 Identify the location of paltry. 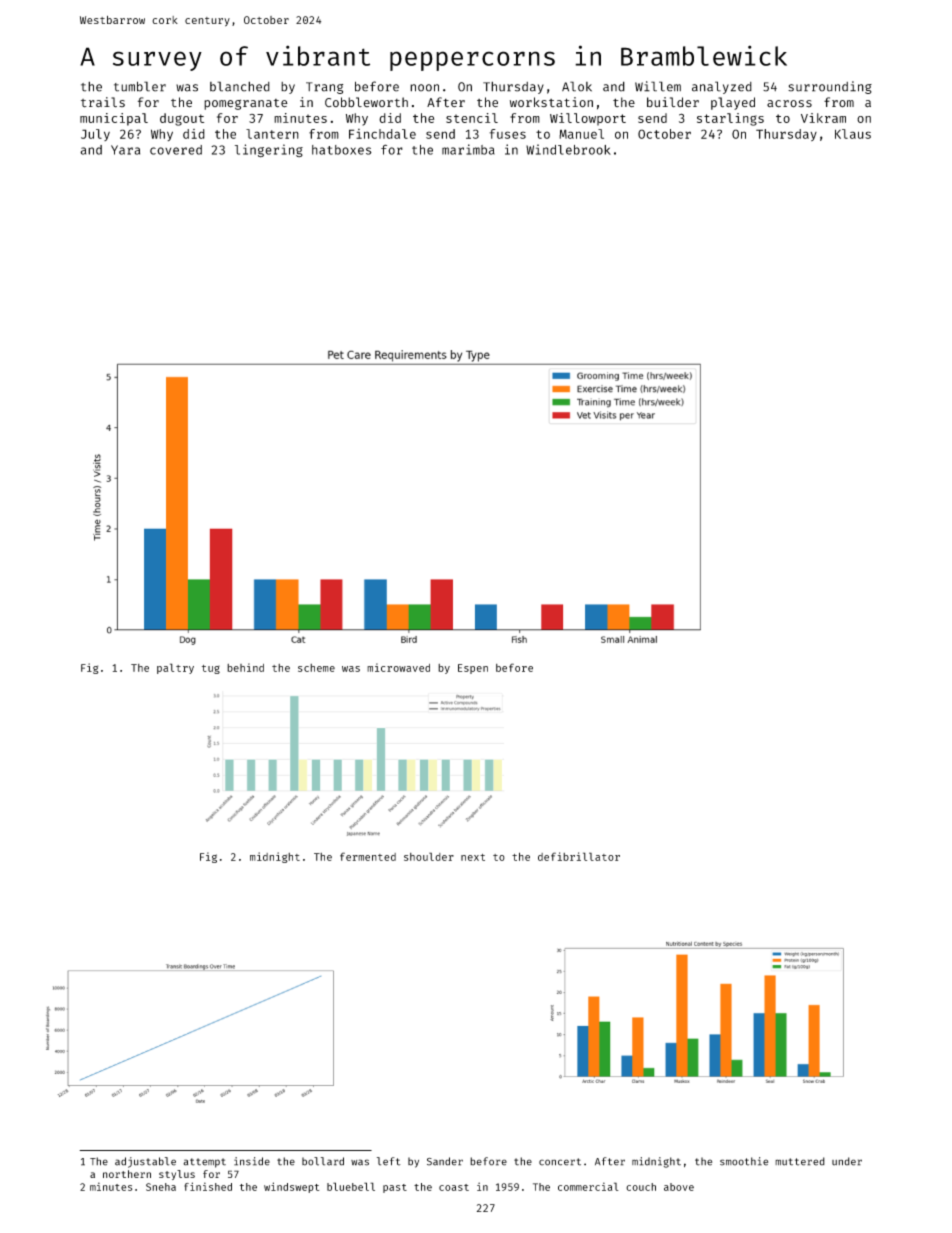
(175, 668).
